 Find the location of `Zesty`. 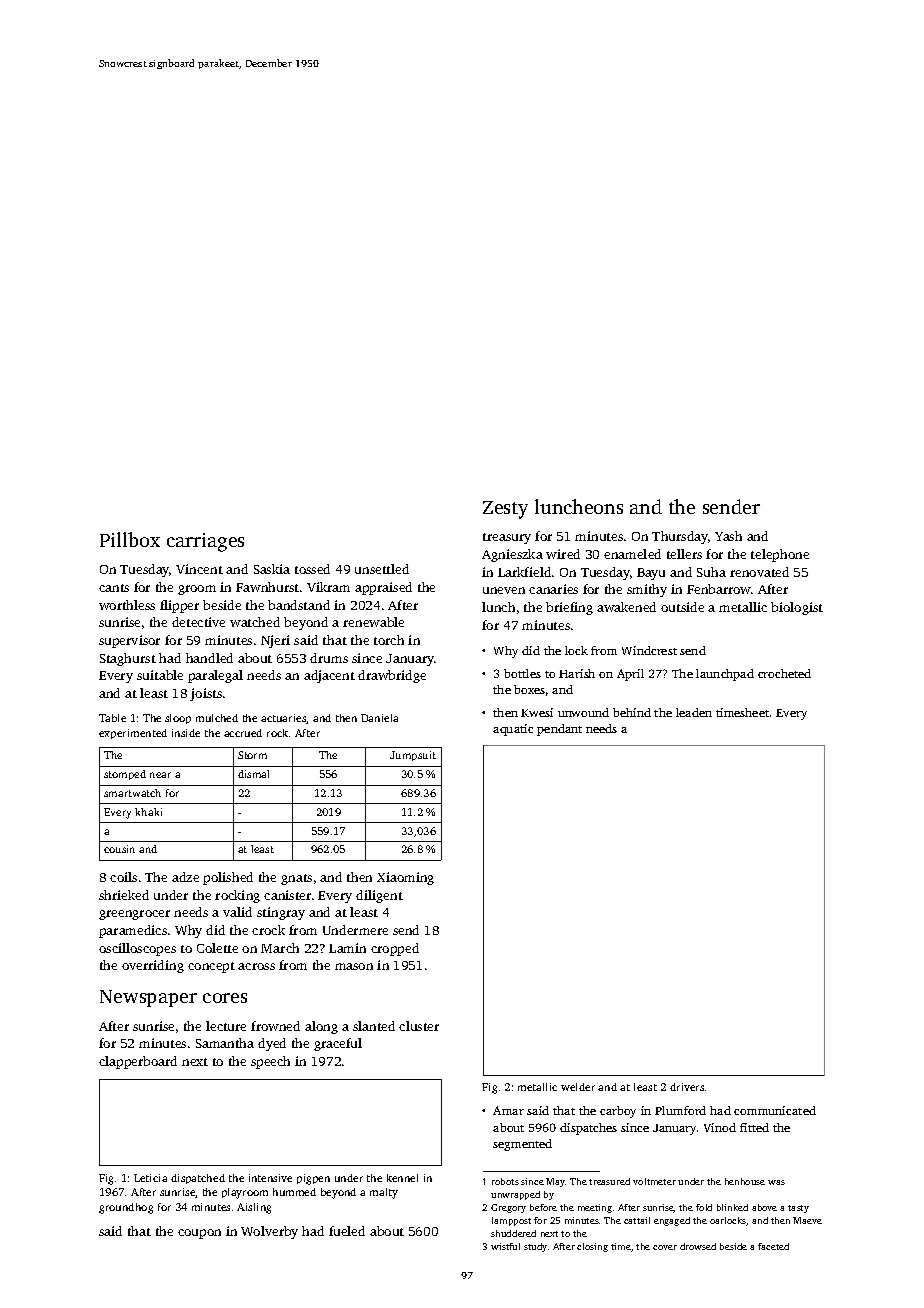

Zesty is located at coordinates (505, 510).
